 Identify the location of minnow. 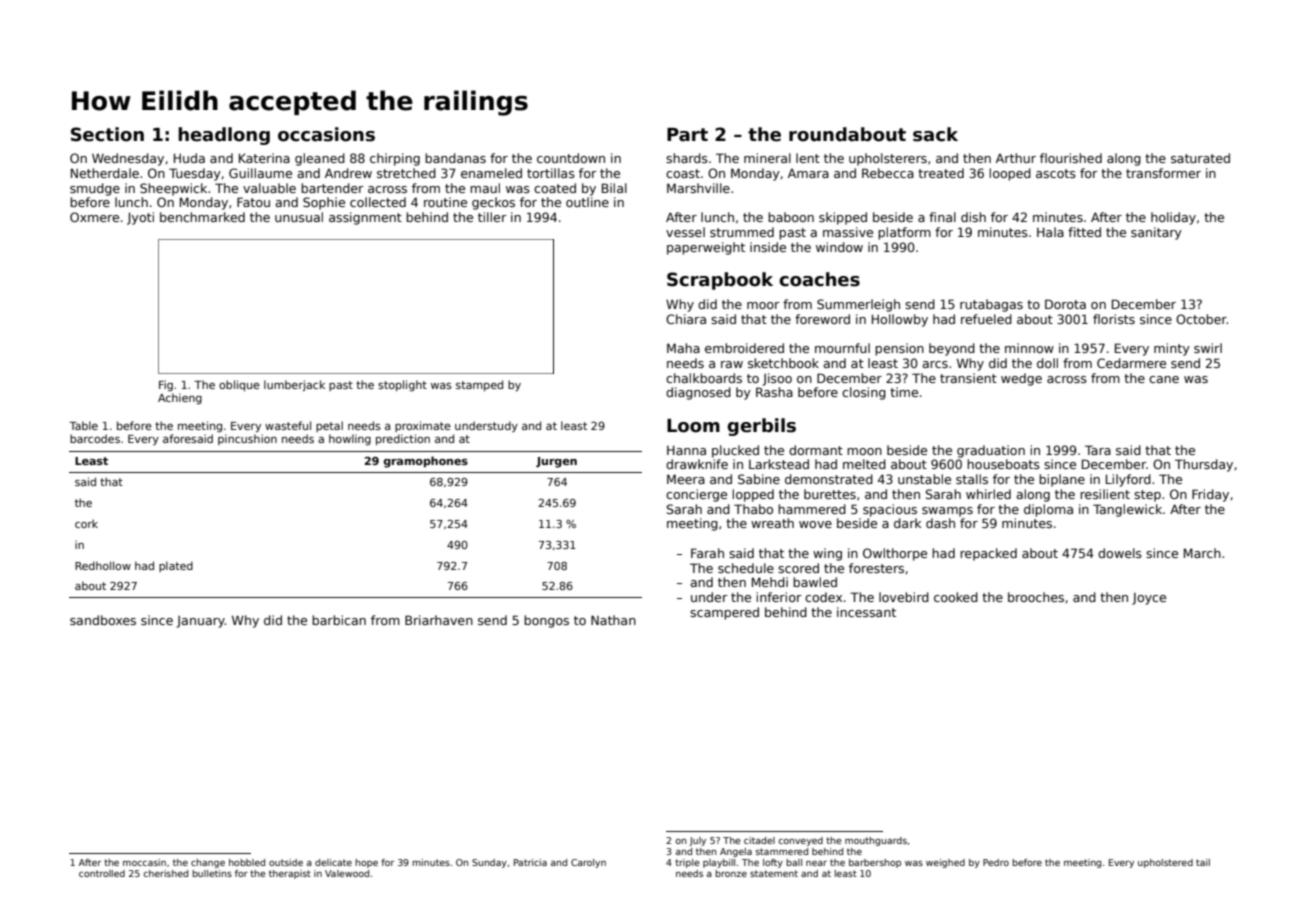
(1029, 348).
